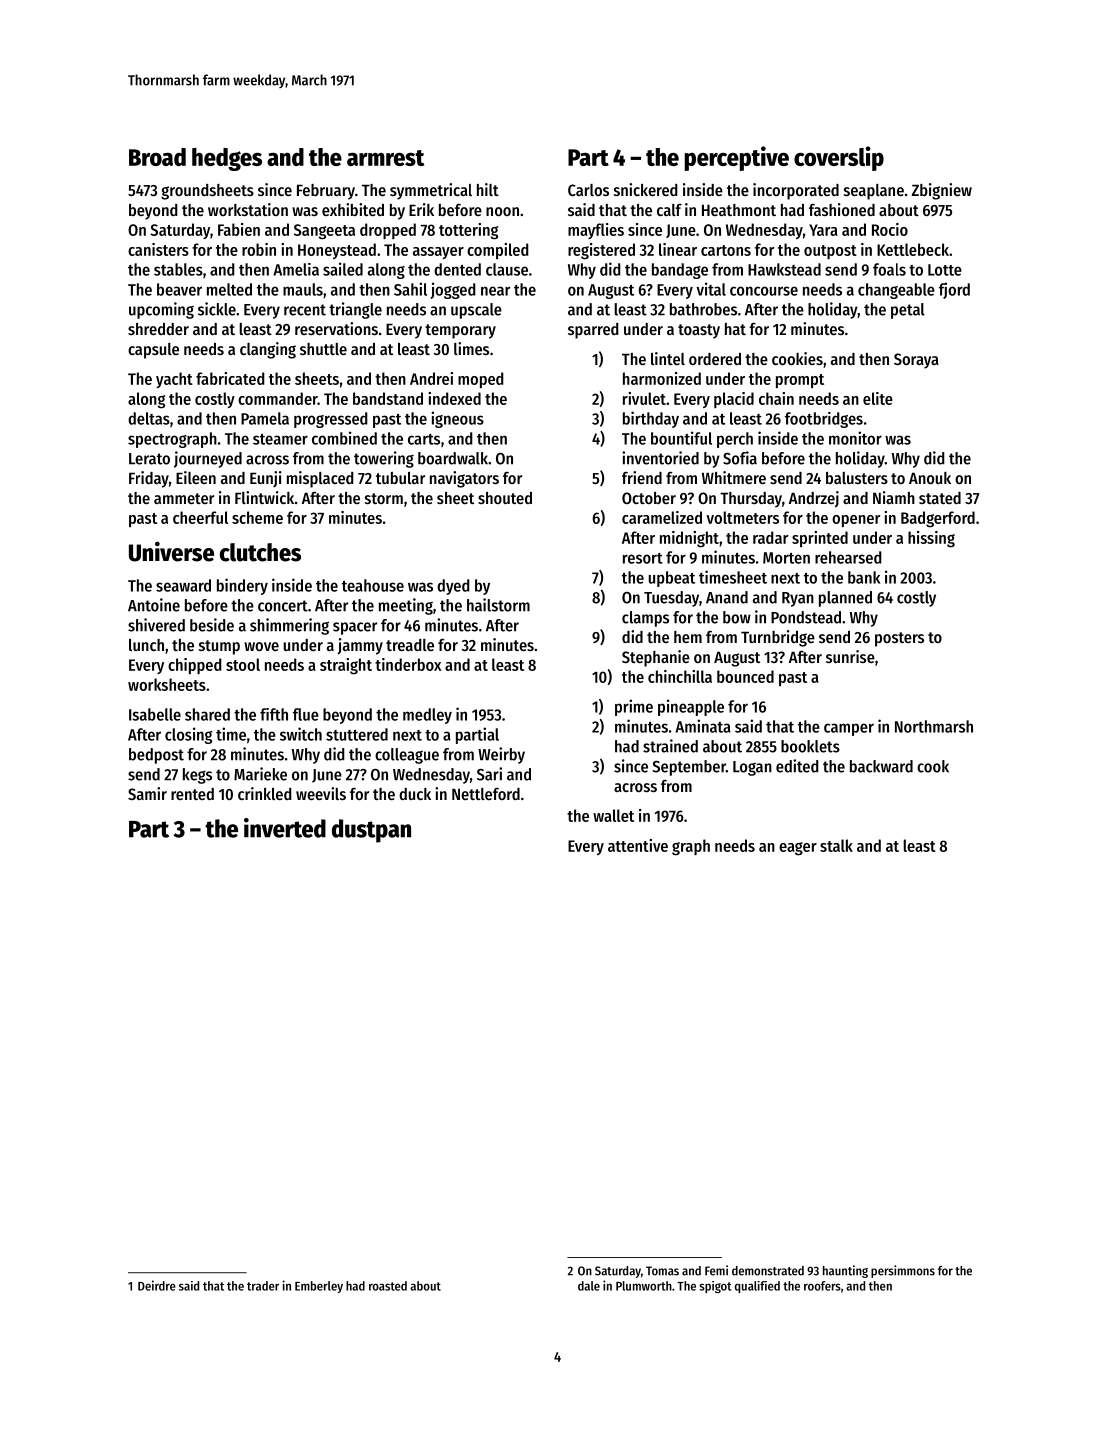 This image has height=1433, width=1108. I want to click on clamps, so click(645, 619).
